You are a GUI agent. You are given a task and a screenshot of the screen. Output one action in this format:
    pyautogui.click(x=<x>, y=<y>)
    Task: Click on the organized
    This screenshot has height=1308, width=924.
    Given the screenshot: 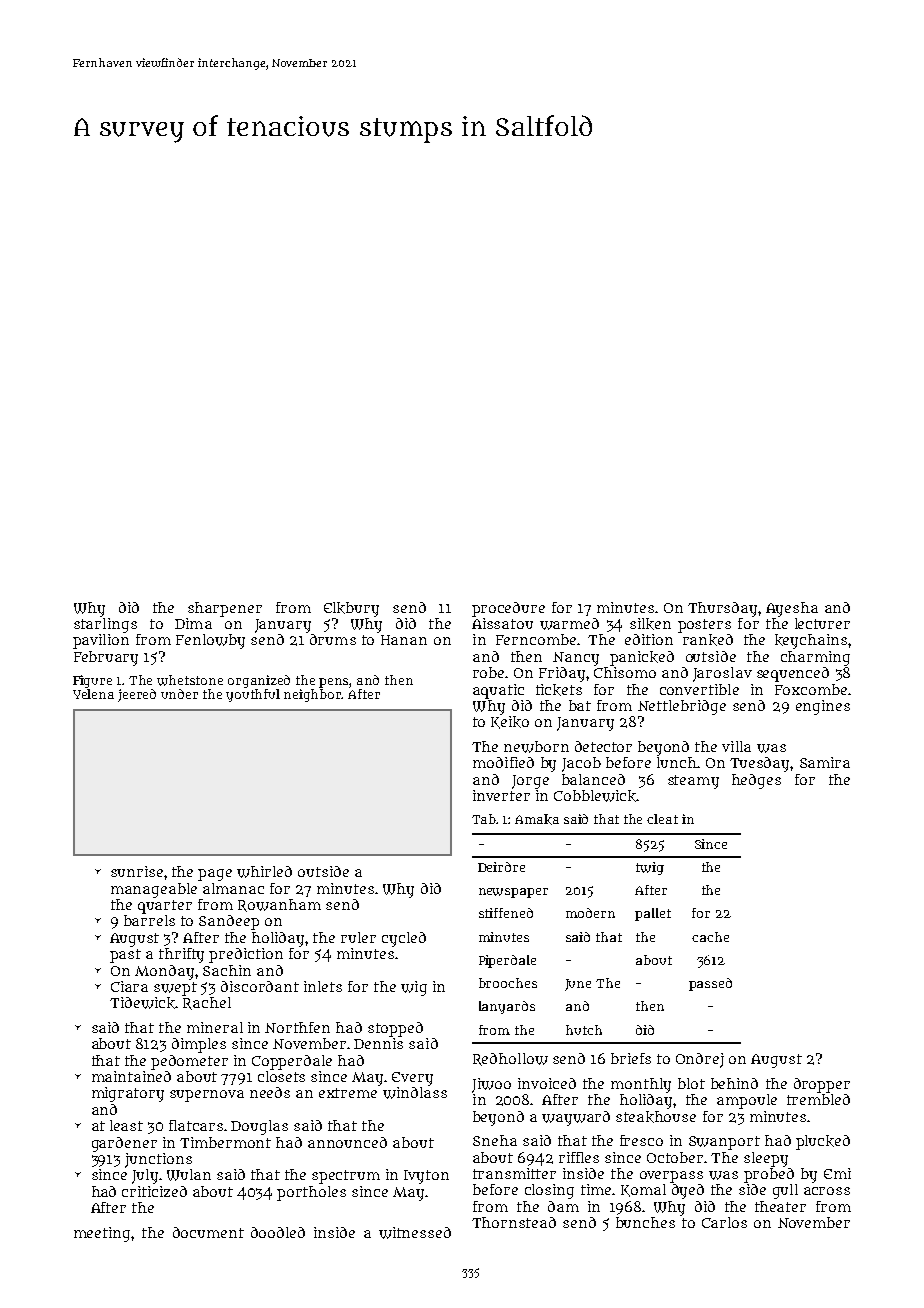 What is the action you would take?
    pyautogui.click(x=259, y=681)
